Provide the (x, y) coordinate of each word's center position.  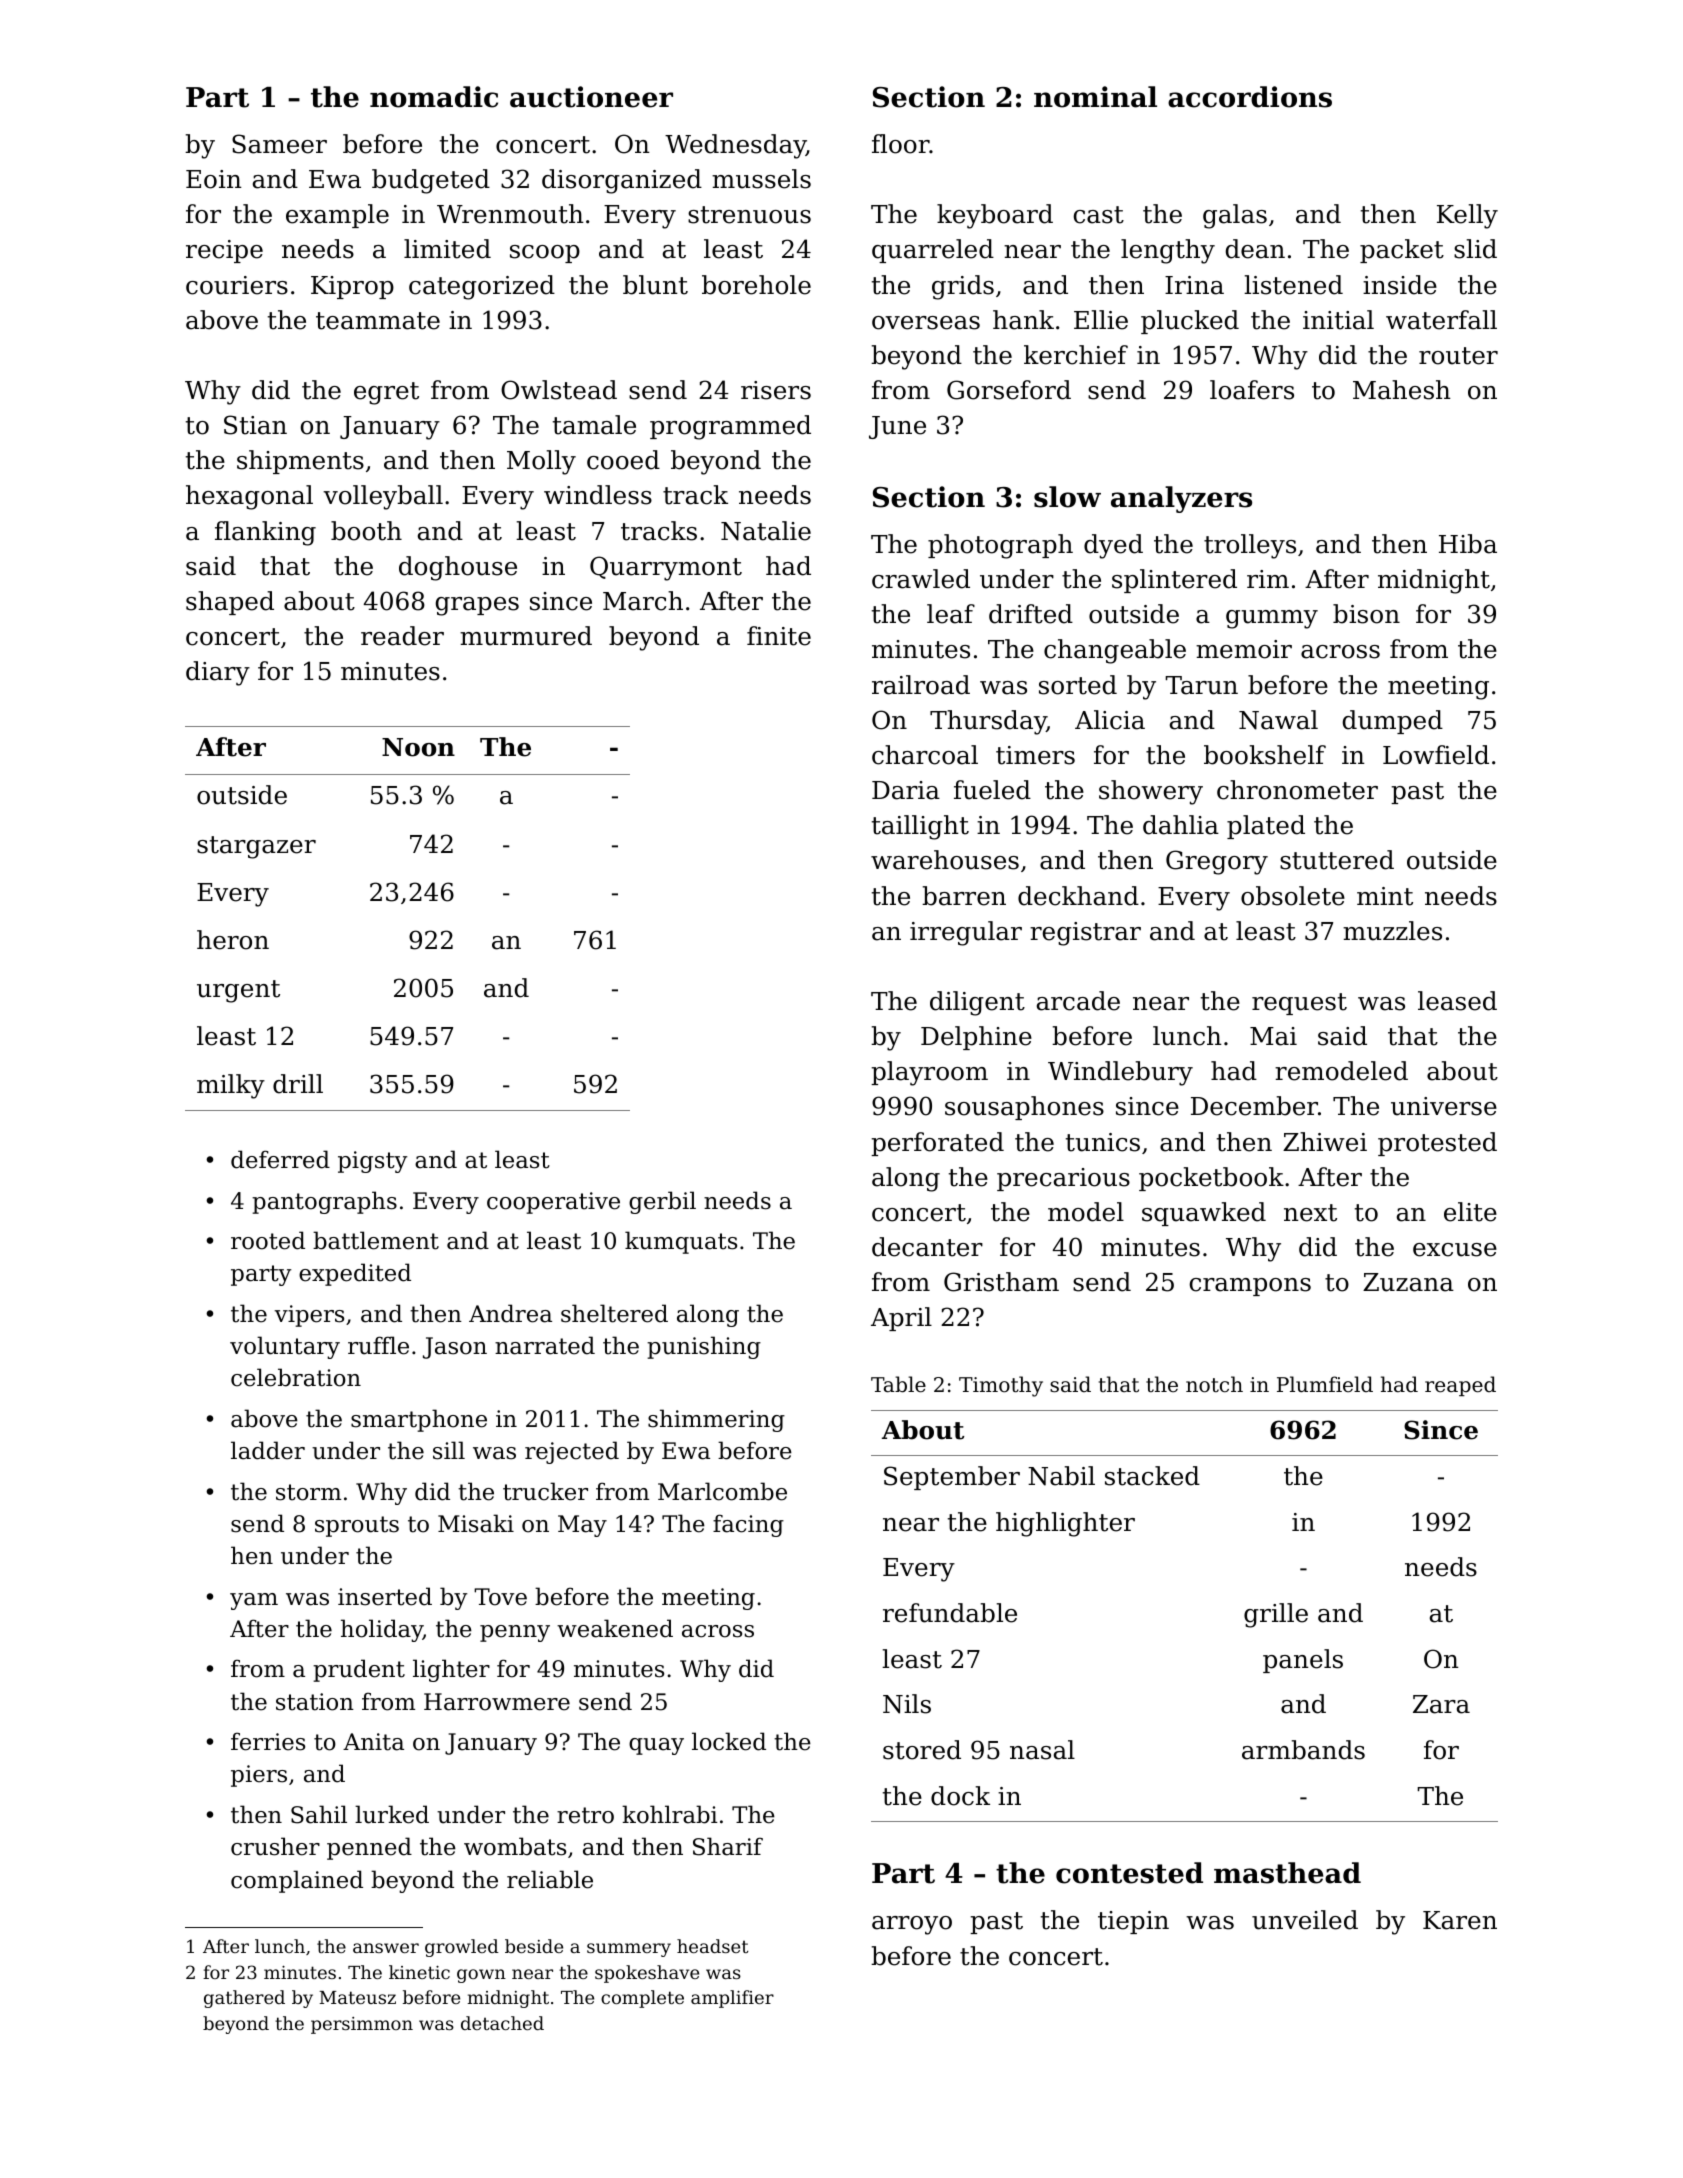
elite (1470, 1212)
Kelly (1467, 216)
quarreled (933, 251)
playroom (929, 1073)
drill (298, 1084)
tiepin (1133, 1922)
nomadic (434, 97)
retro (585, 1815)
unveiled (1305, 1920)
